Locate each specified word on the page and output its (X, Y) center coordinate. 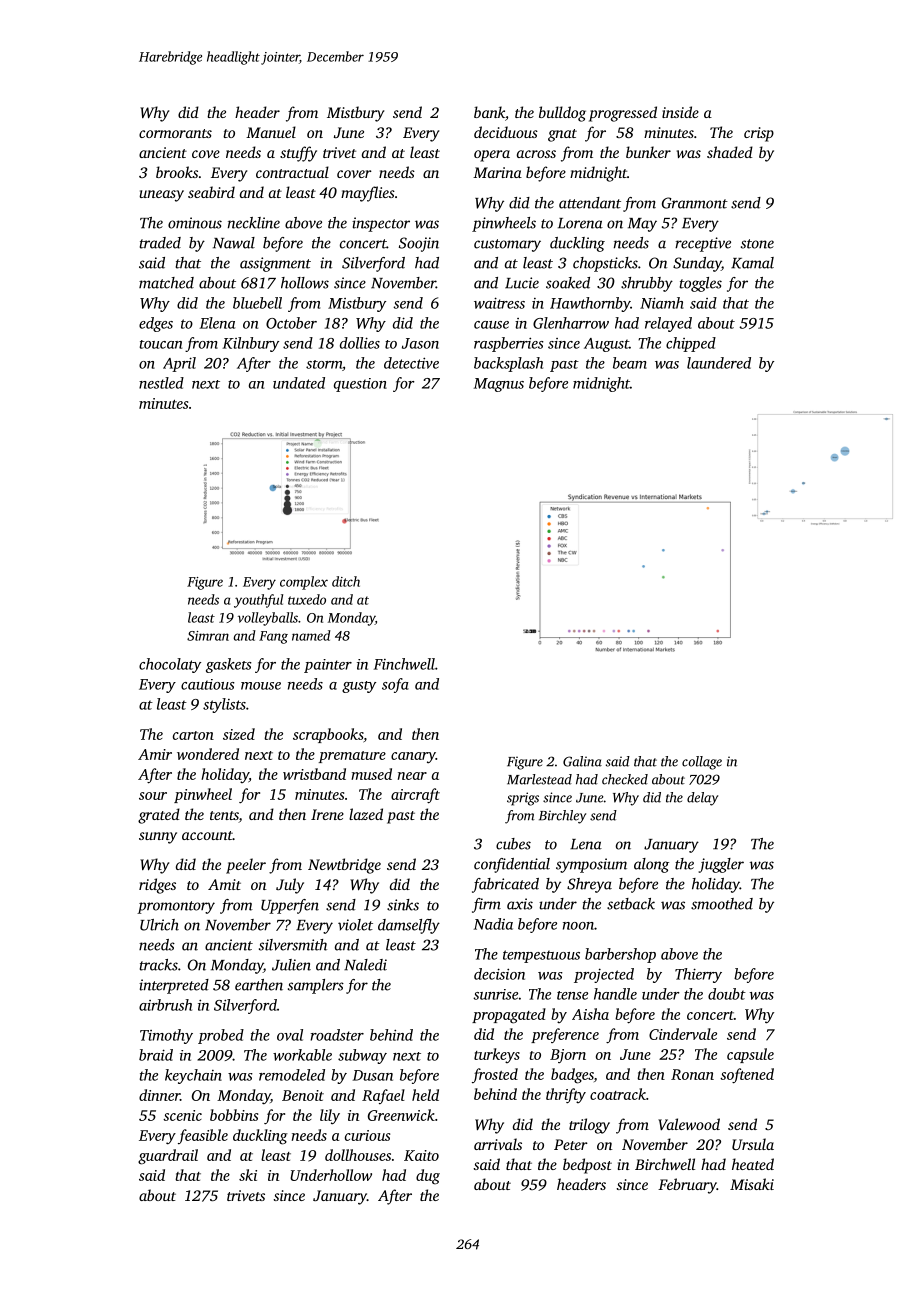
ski (248, 1175)
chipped (691, 344)
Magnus (499, 385)
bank (489, 112)
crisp (759, 134)
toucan (160, 344)
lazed (366, 814)
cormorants (175, 133)
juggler (721, 865)
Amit (224, 884)
